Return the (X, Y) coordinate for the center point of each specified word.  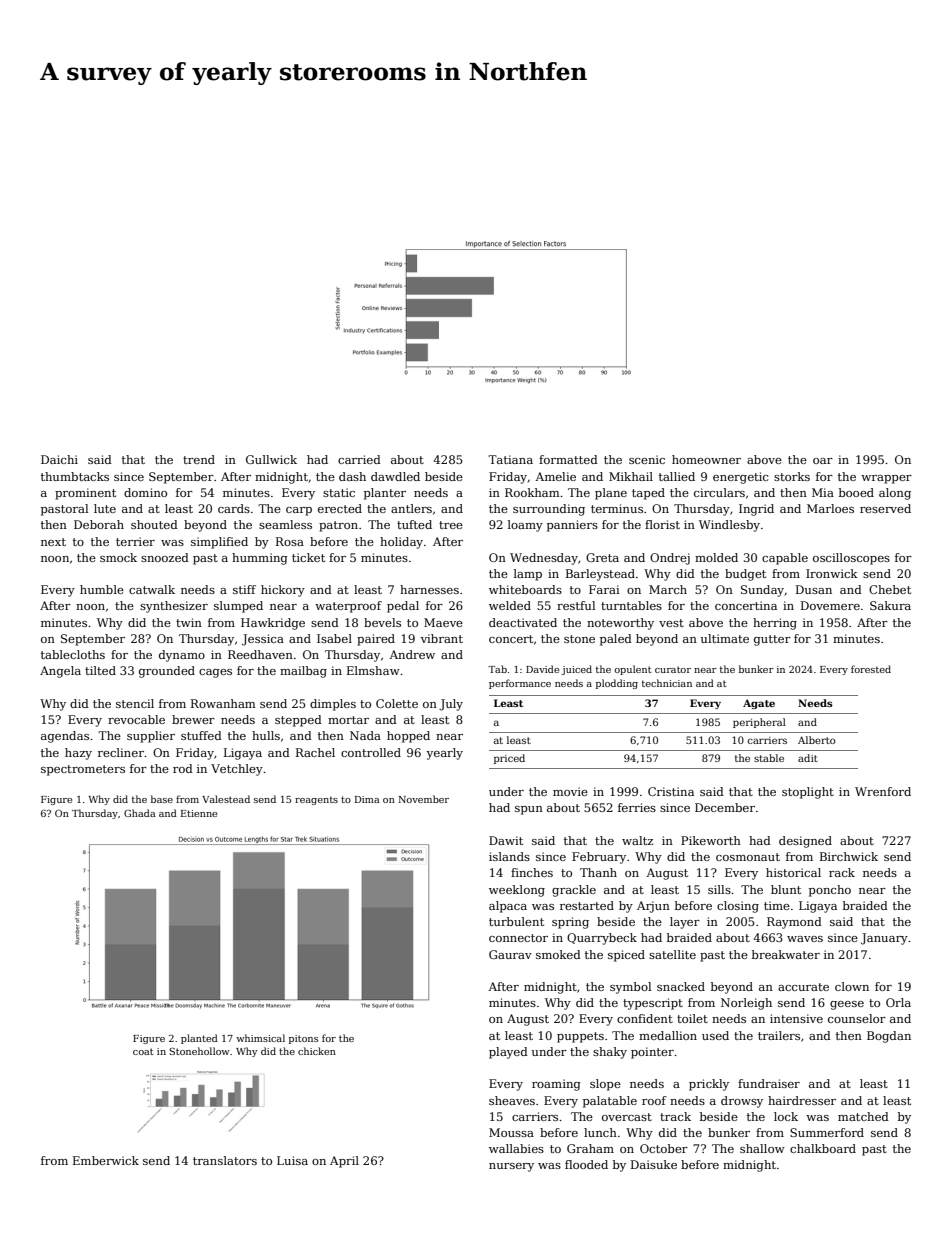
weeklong (517, 891)
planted (199, 1039)
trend (199, 459)
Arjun (653, 907)
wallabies (516, 1148)
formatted (568, 459)
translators (225, 1160)
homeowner (706, 459)
